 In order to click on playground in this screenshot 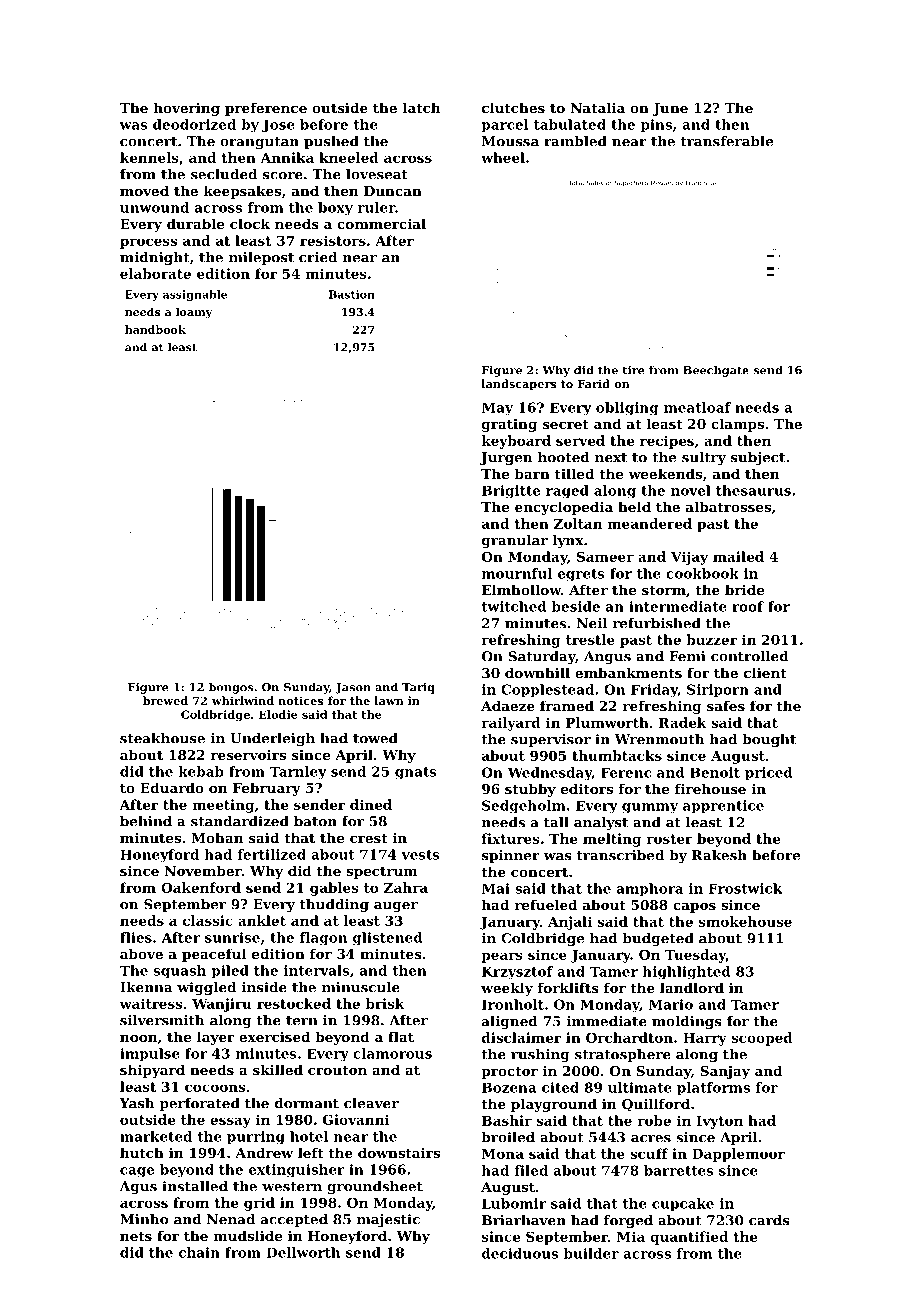, I will do `click(554, 1105)`.
